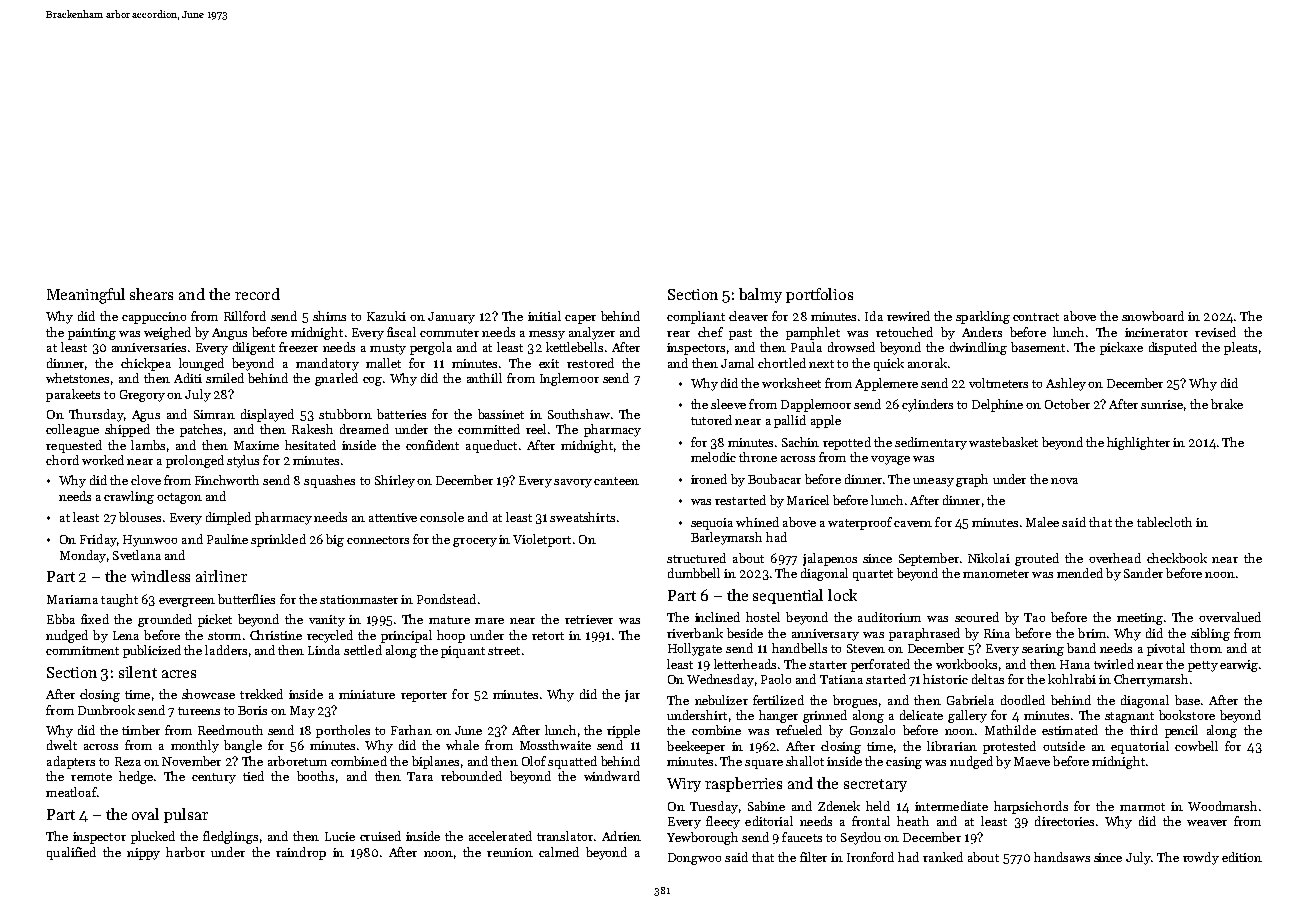 This image has height=924, width=1308. What do you see at coordinates (359, 599) in the image?
I see `stationmaster` at bounding box center [359, 599].
